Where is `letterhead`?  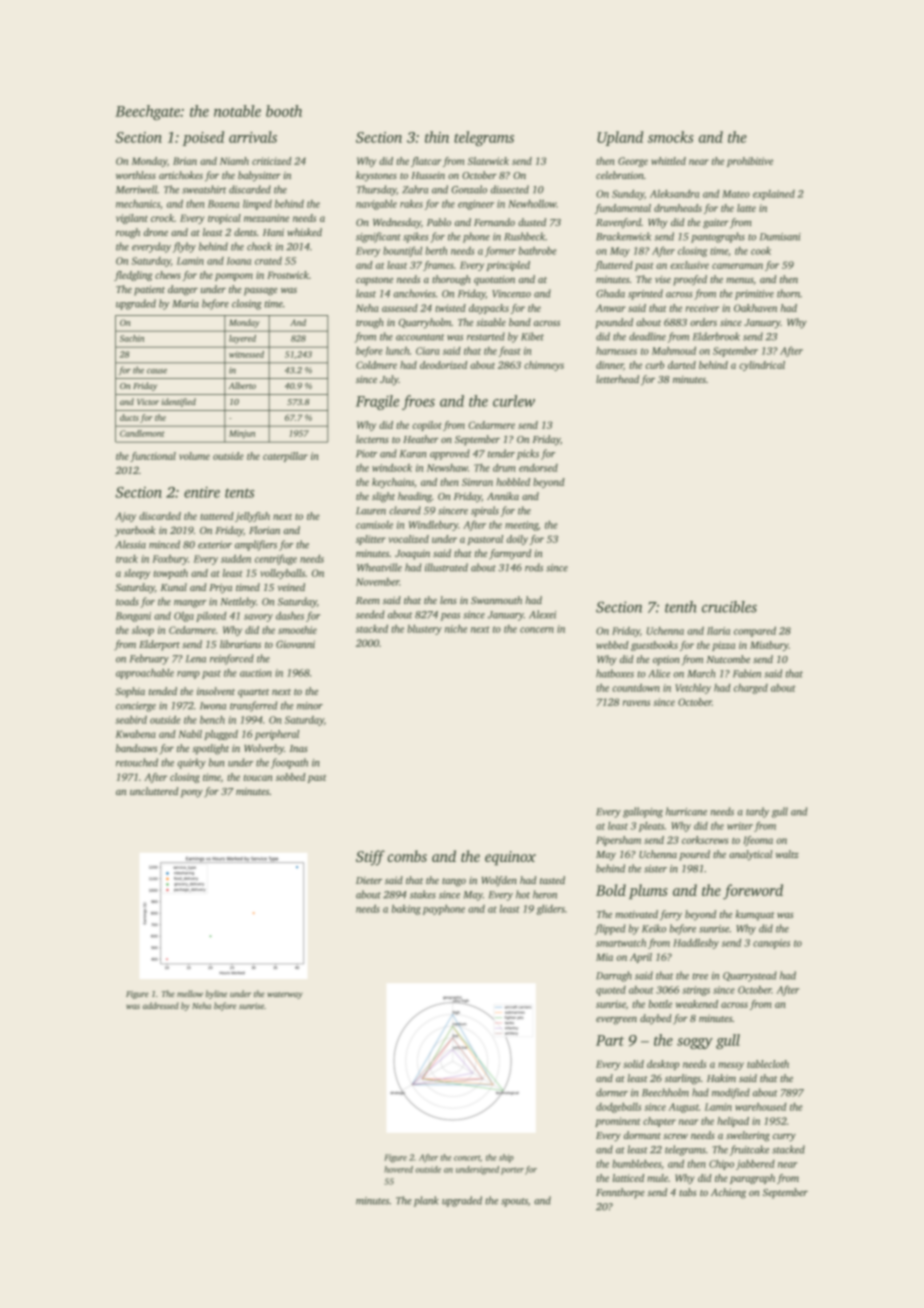
letterhead is located at coordinates (617, 379).
